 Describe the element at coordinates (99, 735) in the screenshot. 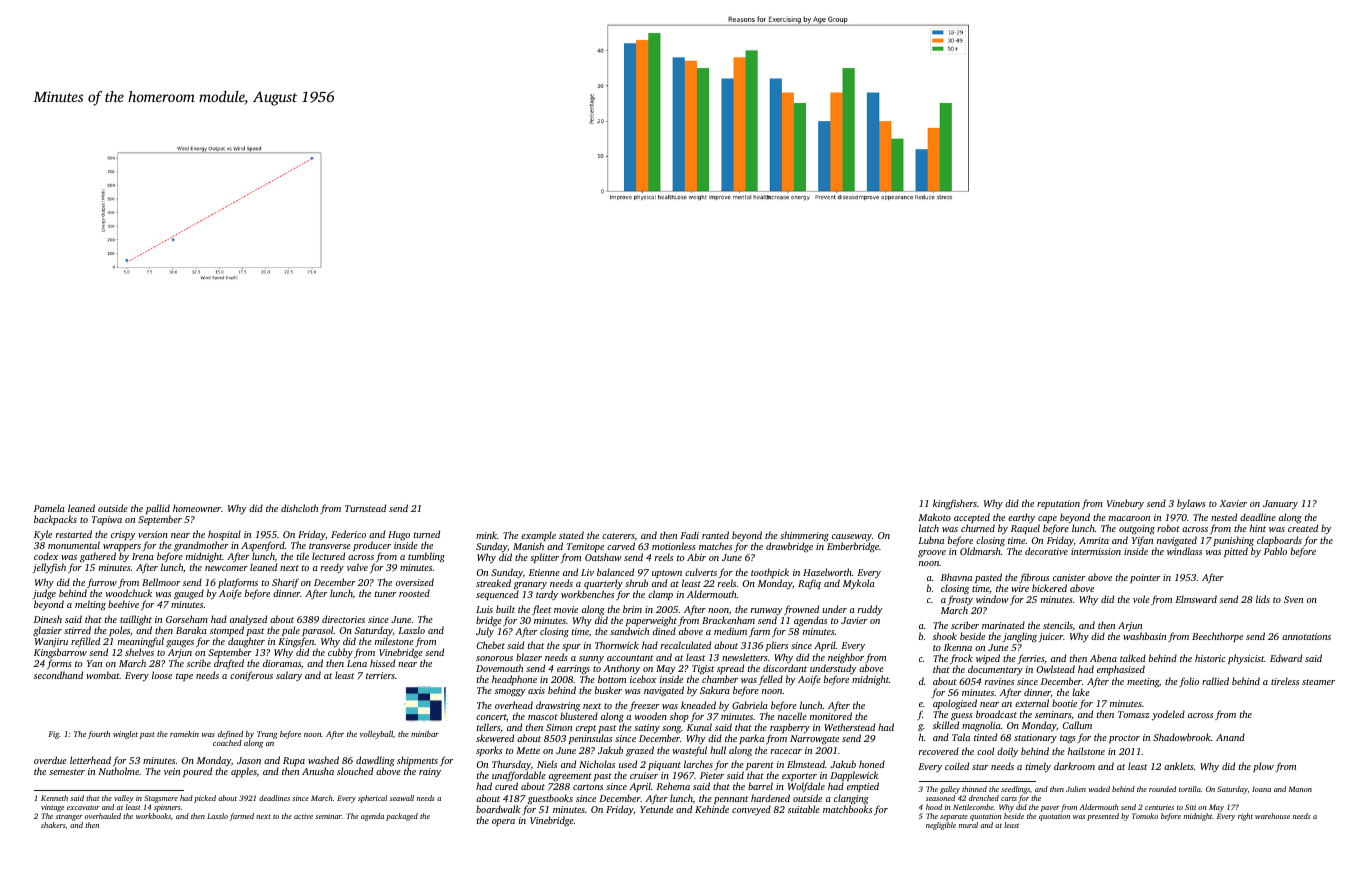

I see `fourth` at that location.
